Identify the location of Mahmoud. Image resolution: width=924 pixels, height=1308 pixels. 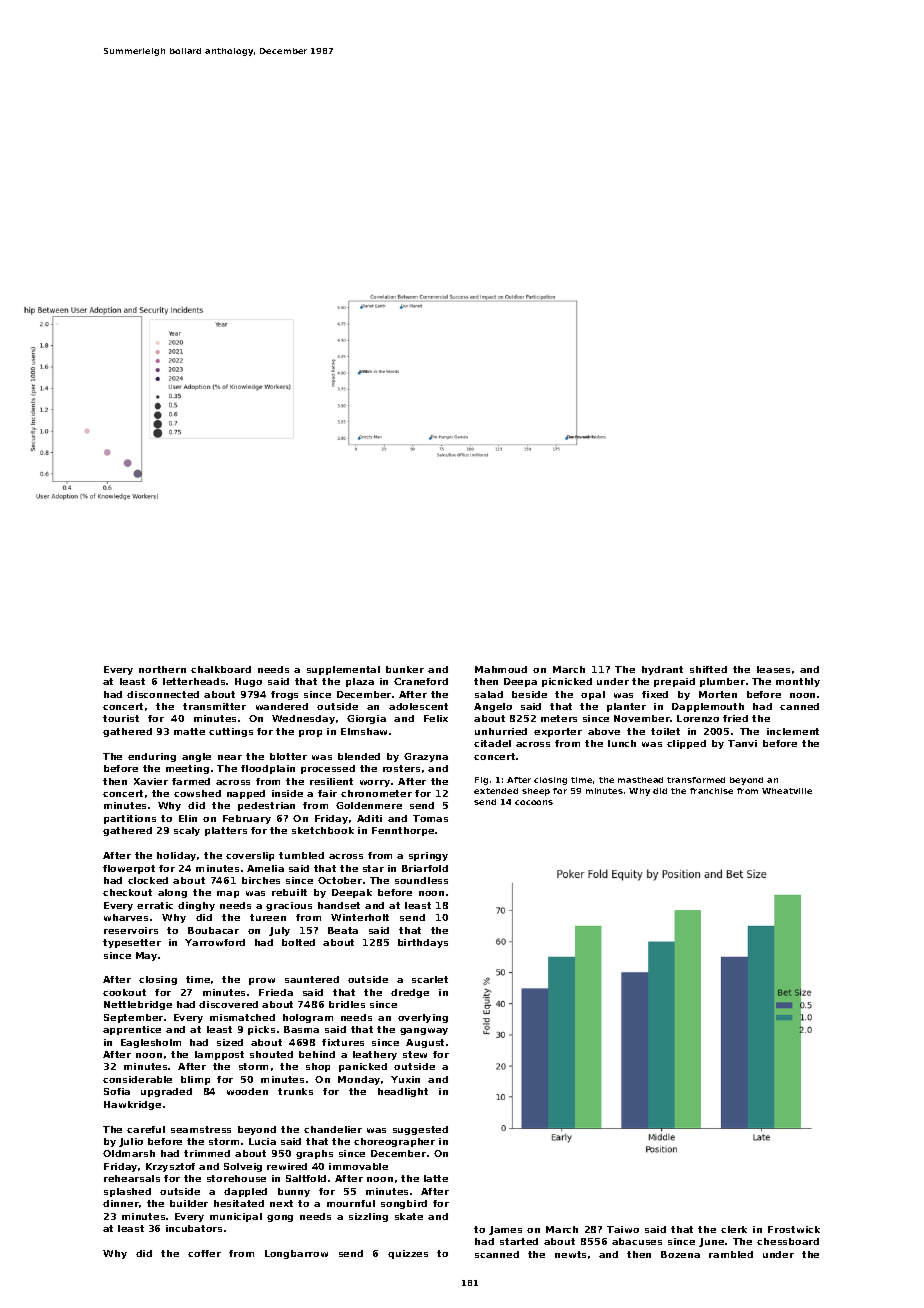
(501, 669).
